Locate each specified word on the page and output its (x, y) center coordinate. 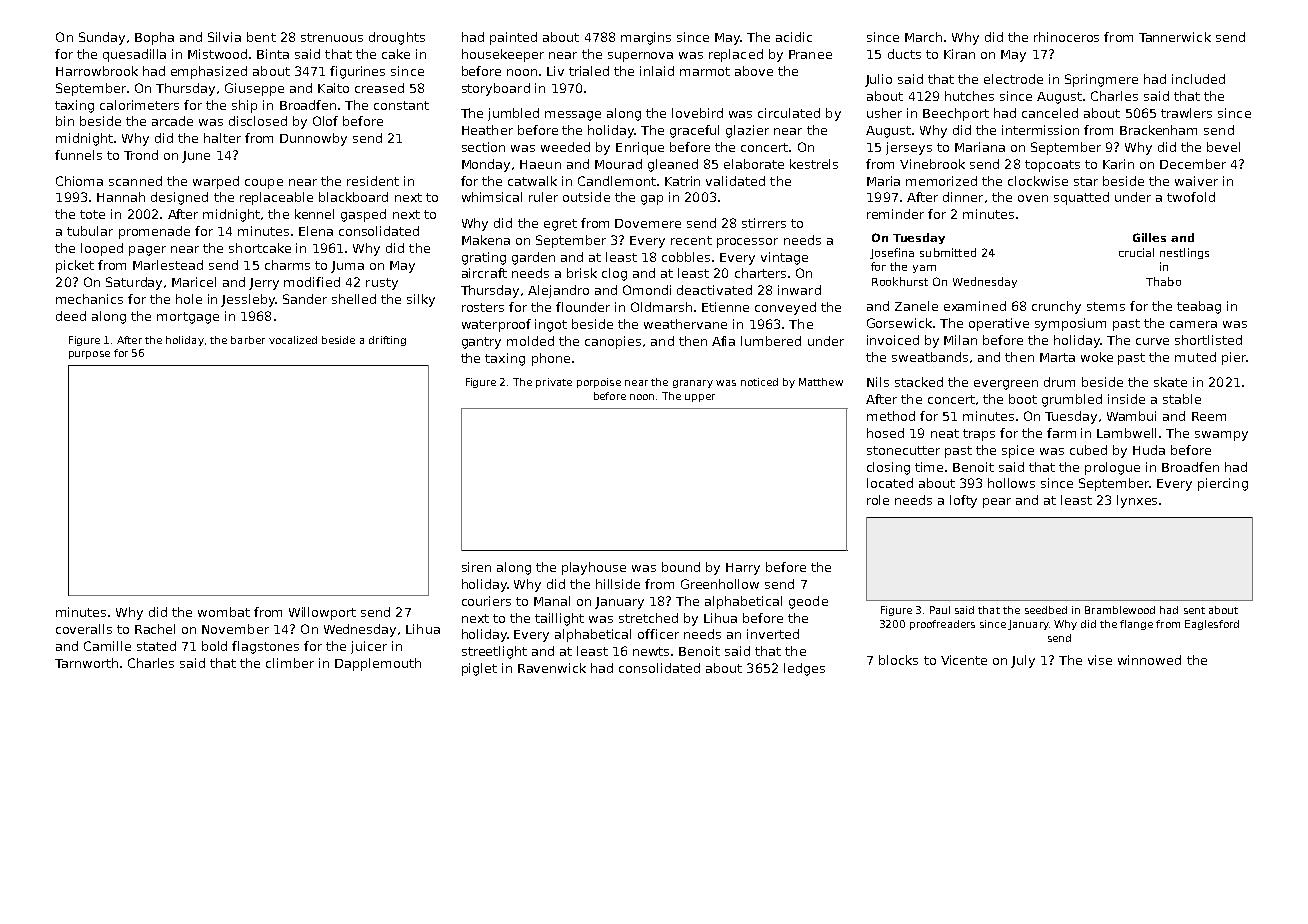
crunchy (1056, 307)
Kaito (333, 88)
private (554, 383)
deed (71, 316)
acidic (794, 37)
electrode (1013, 79)
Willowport (322, 613)
